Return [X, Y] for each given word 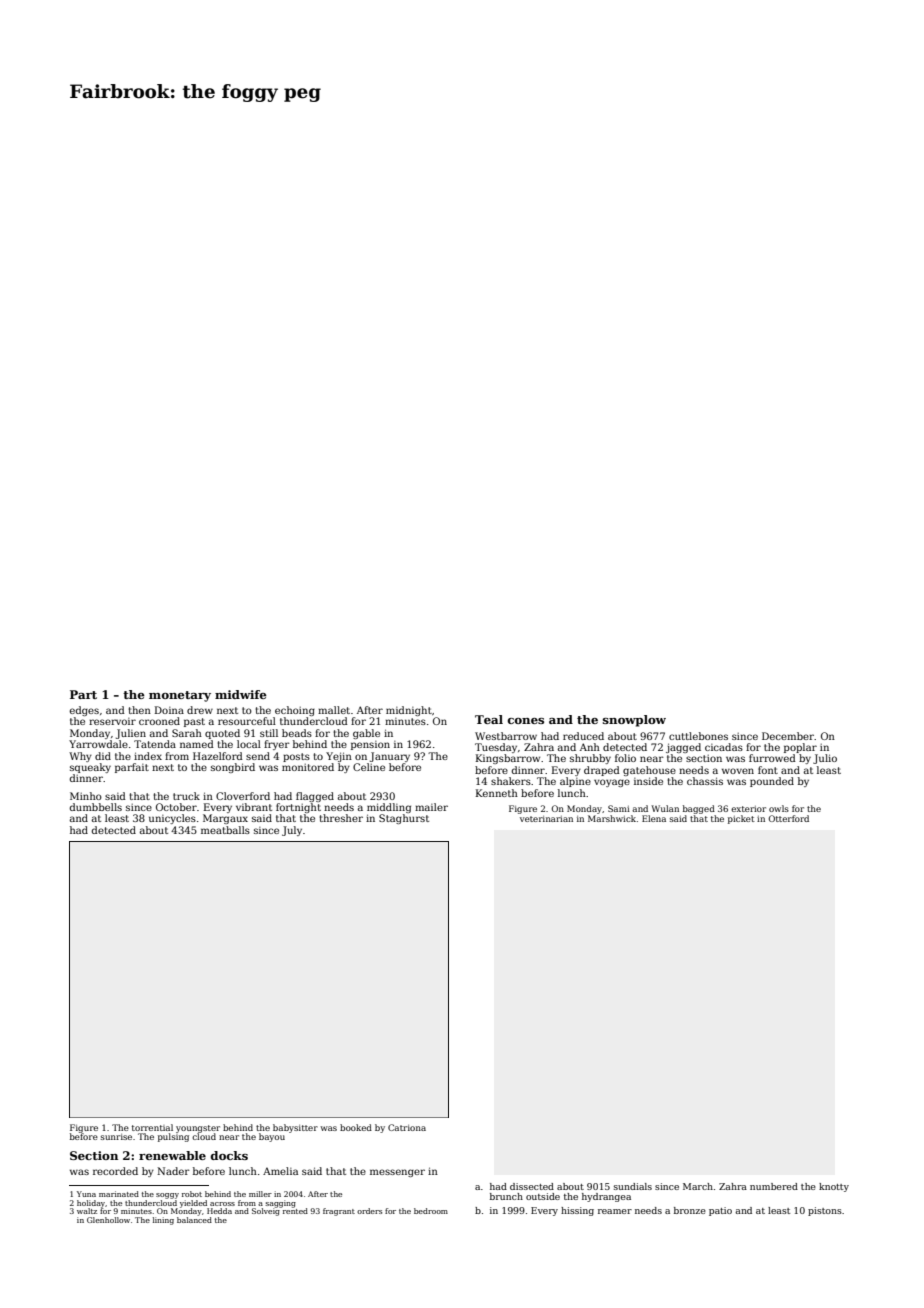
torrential [152, 1127]
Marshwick [612, 818]
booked [356, 1127]
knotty [834, 1187]
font [768, 770]
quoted [222, 734]
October [176, 807]
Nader [173, 1171]
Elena [654, 818]
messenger [397, 1173]
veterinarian [546, 819]
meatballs [225, 830]
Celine [369, 767]
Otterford [788, 818]
